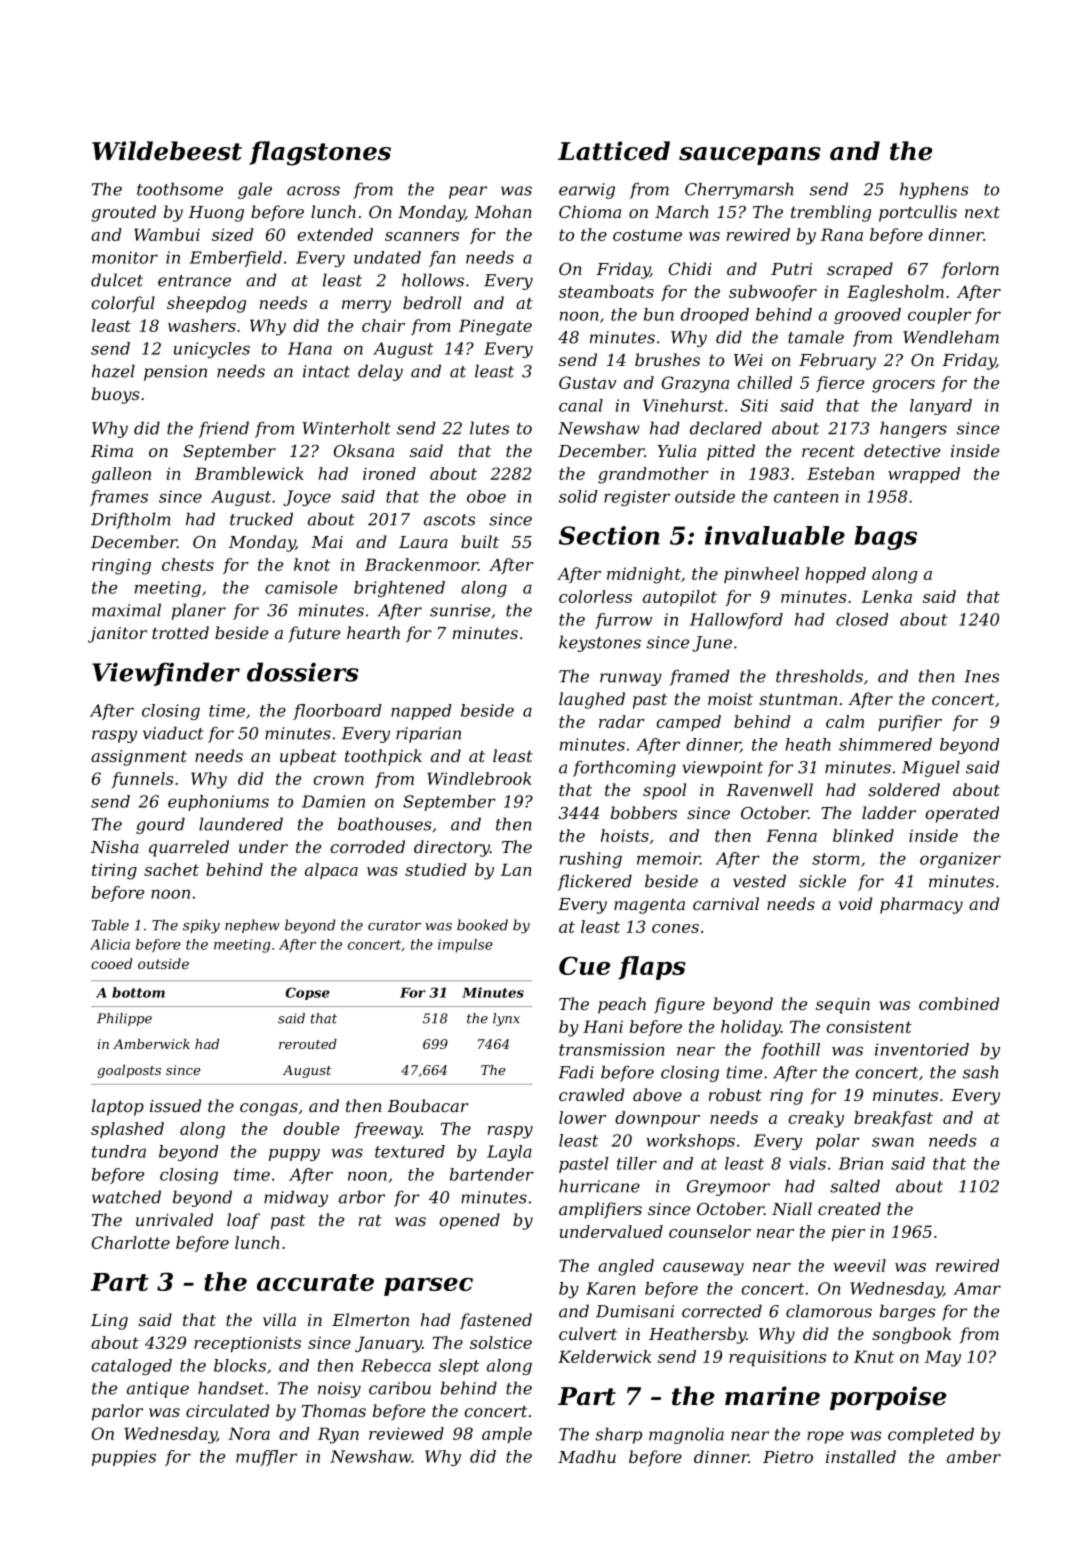 This screenshot has width=1091, height=1543. I want to click on viewpoint, so click(722, 769).
